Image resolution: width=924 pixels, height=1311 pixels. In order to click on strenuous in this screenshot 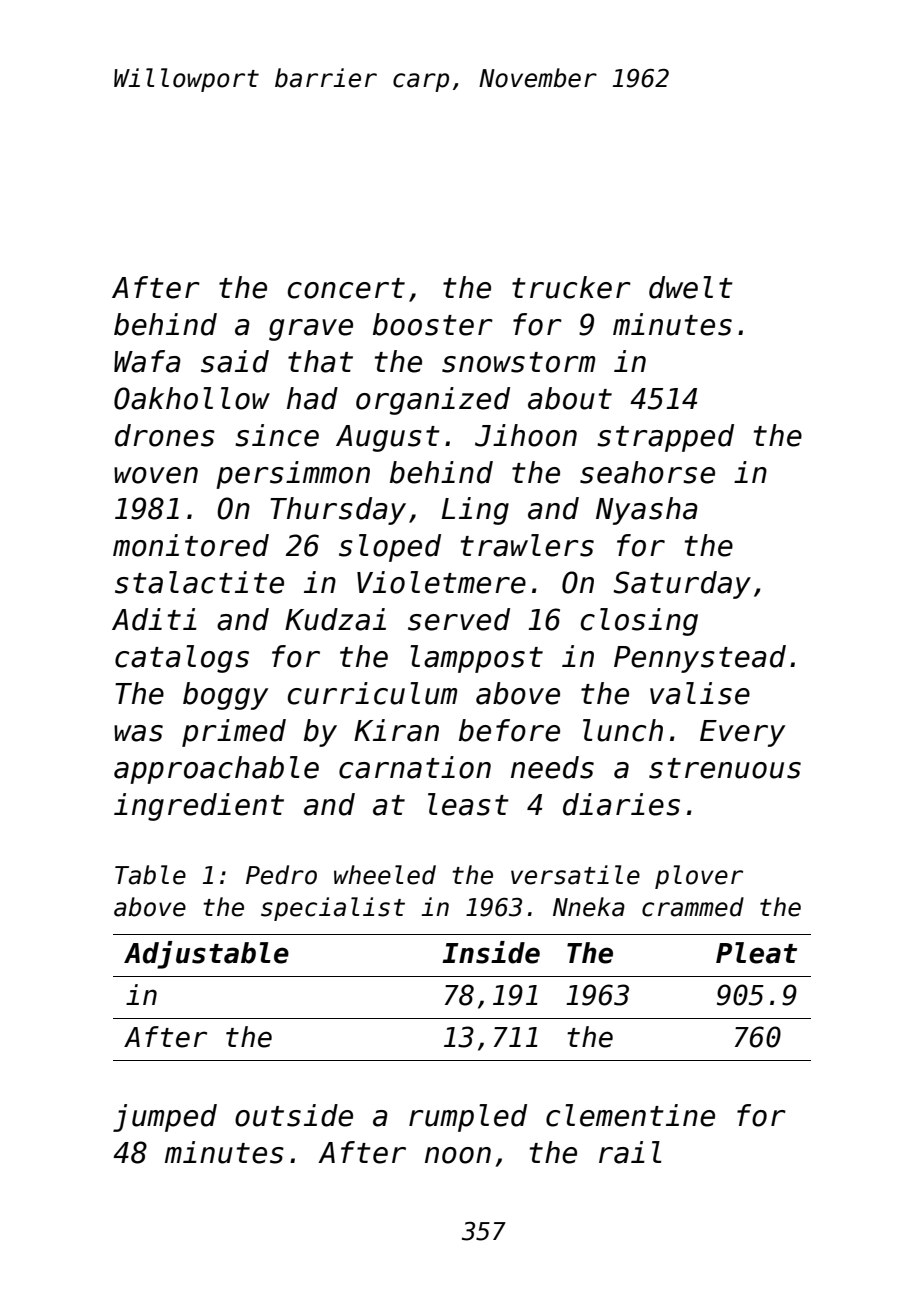, I will do `click(725, 768)`.
